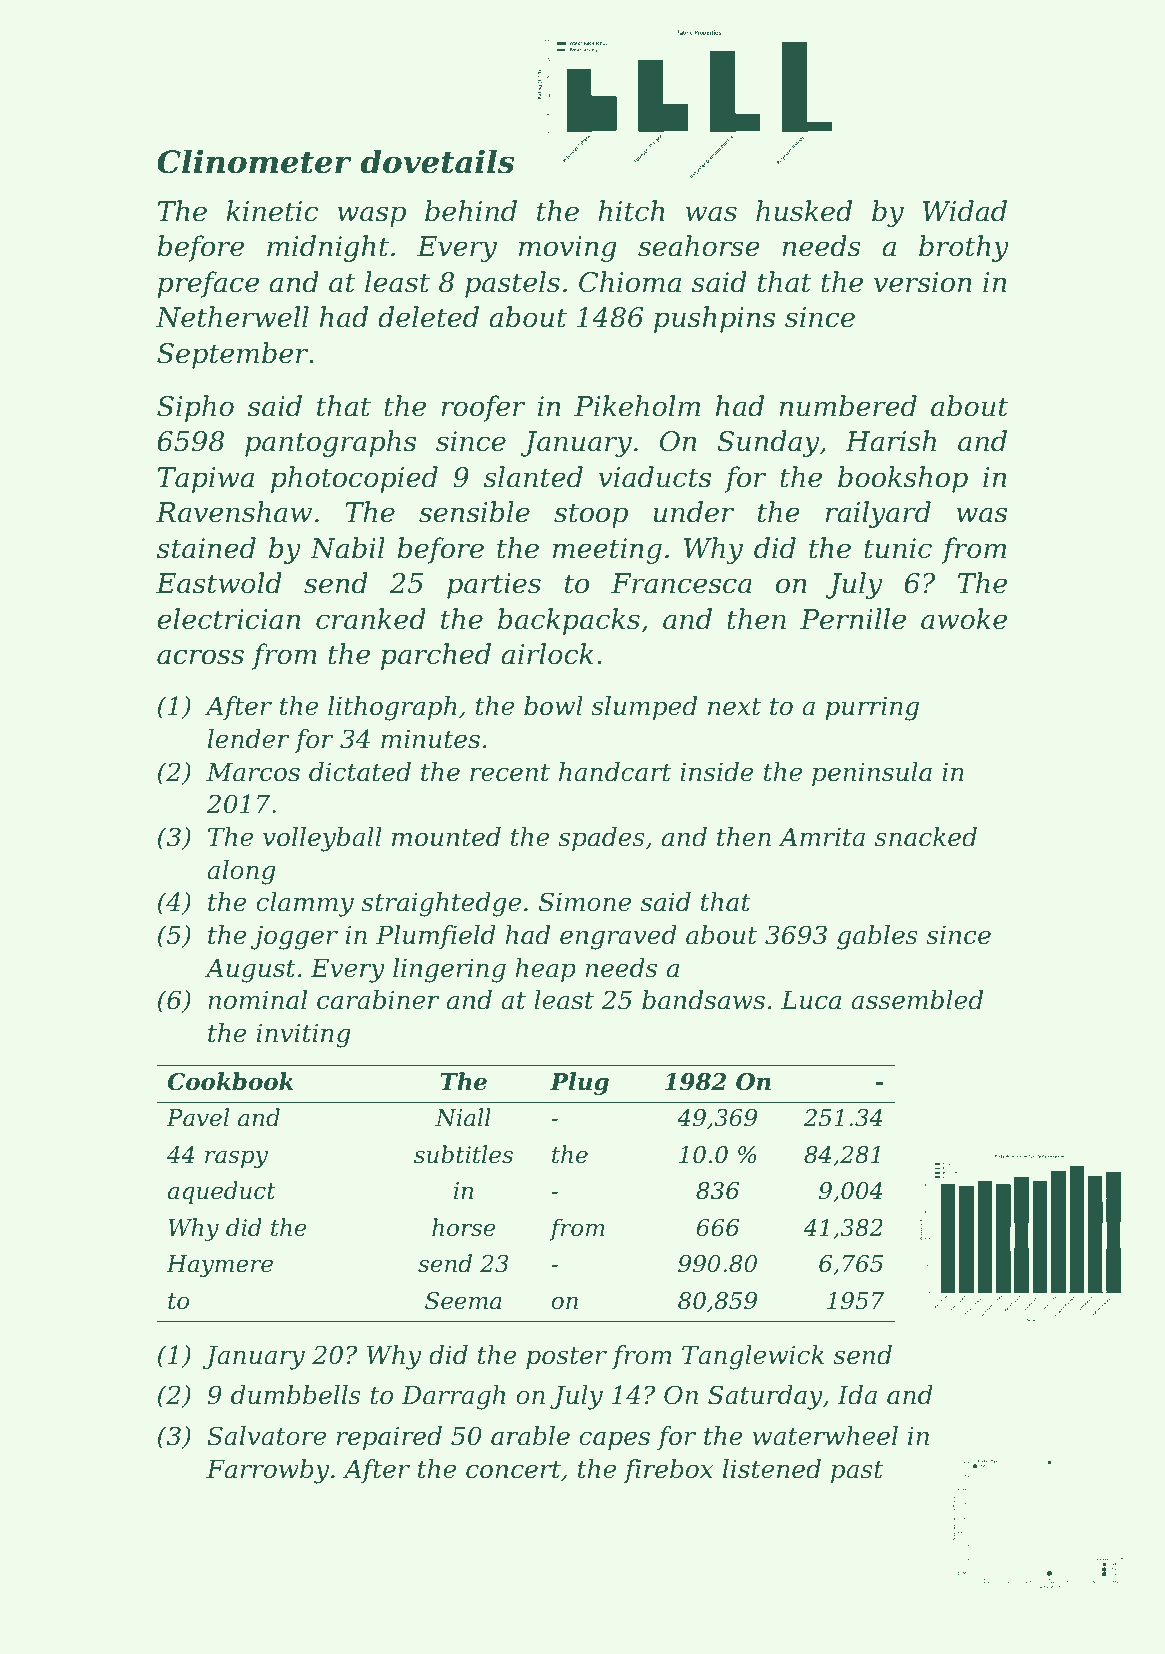  I want to click on awoke, so click(964, 619).
